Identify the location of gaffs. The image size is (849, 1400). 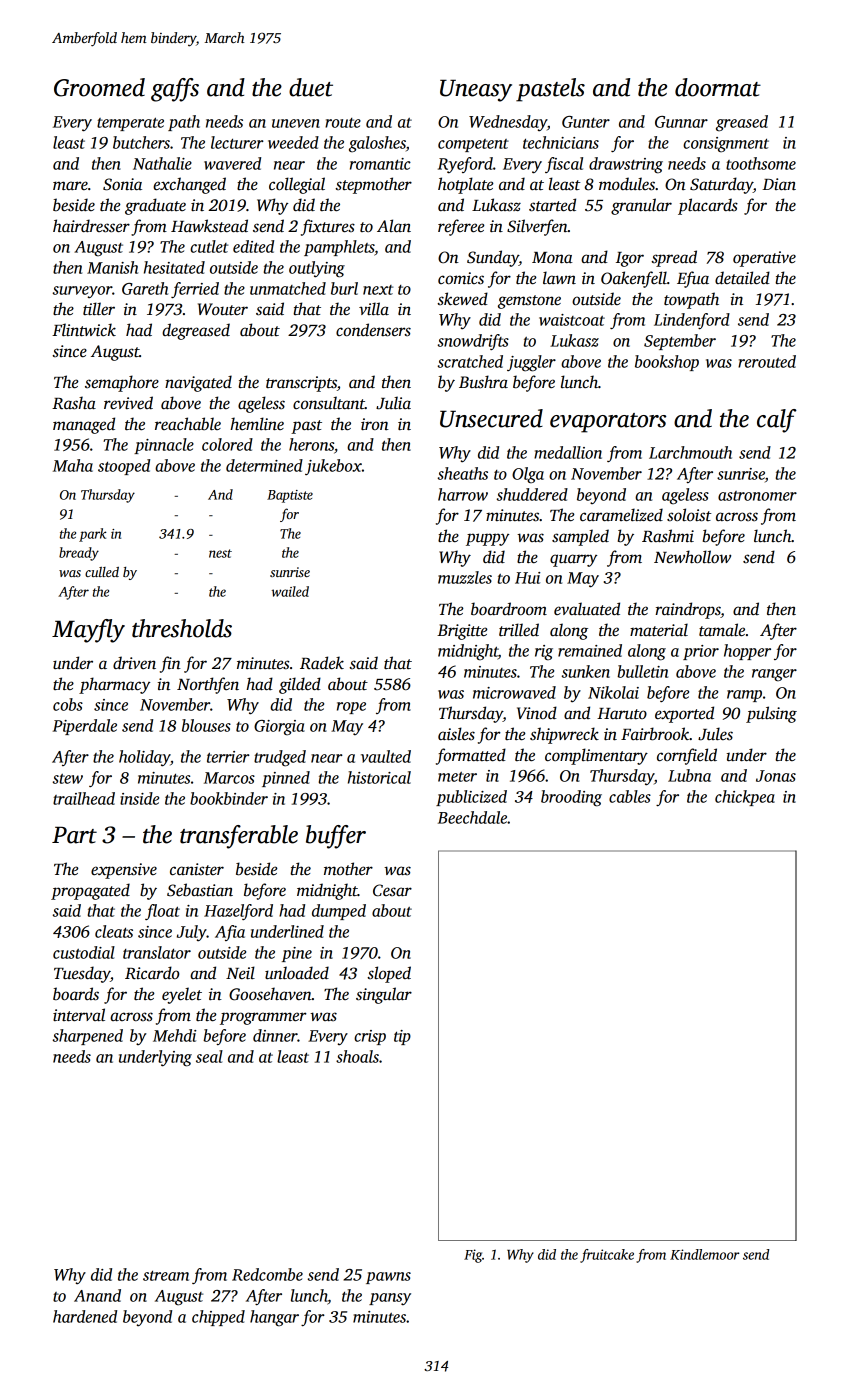
(175, 90).
